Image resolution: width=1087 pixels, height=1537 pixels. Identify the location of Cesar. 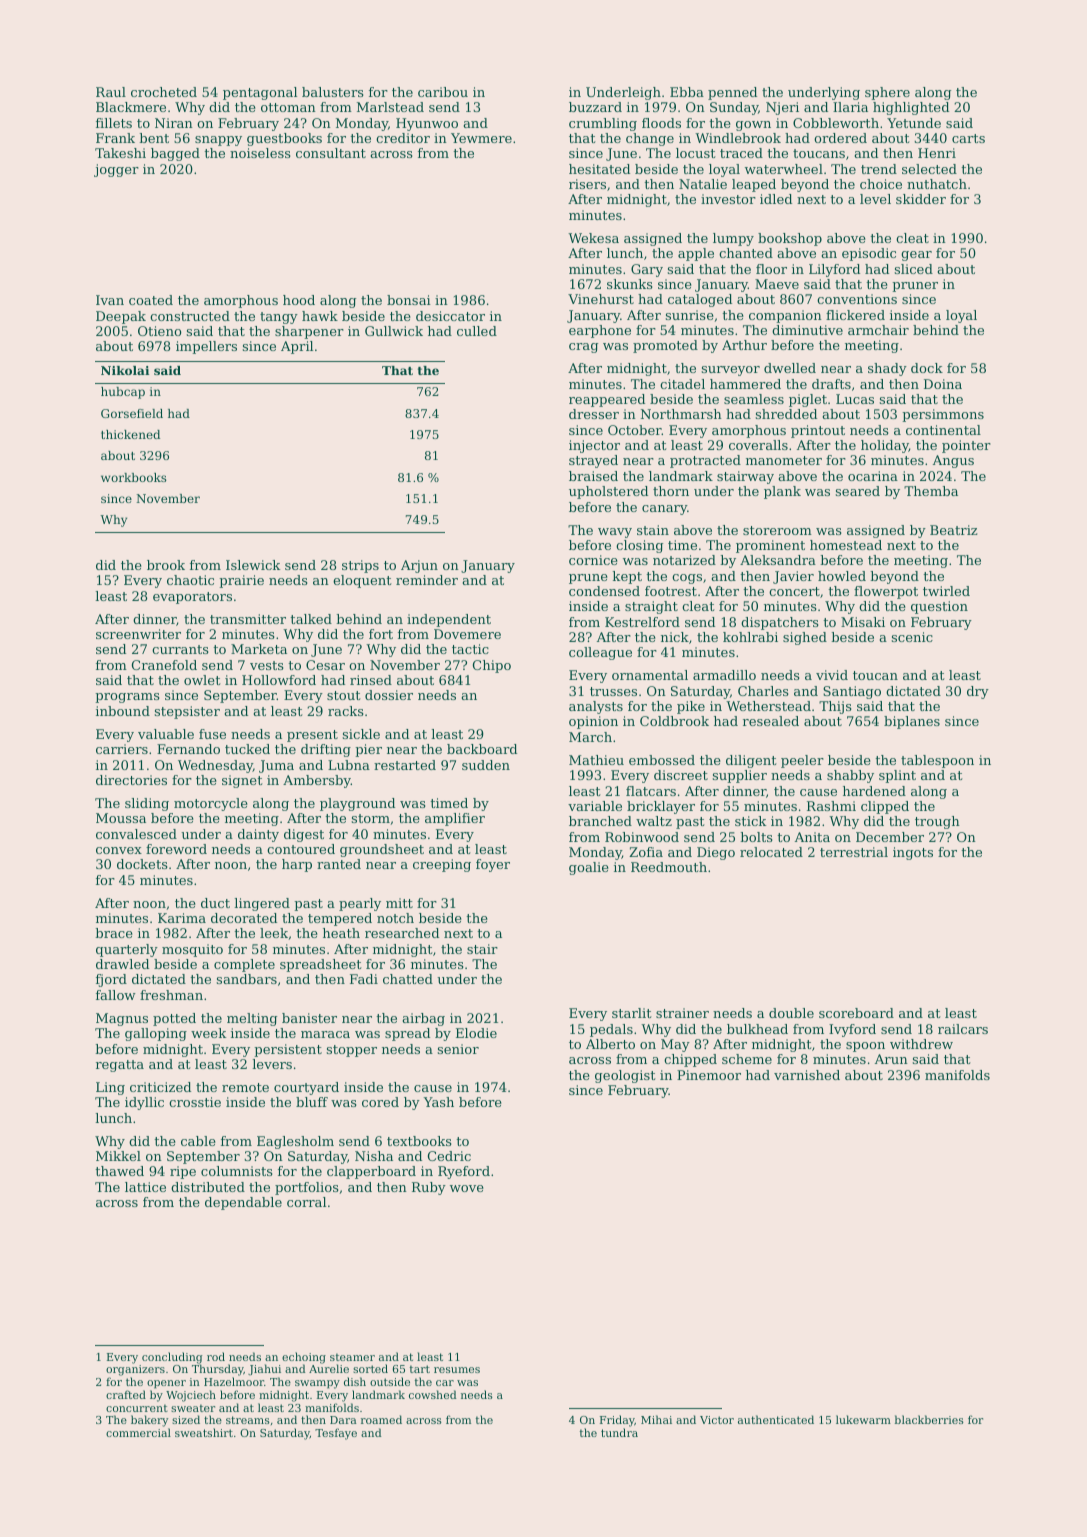
(325, 665).
